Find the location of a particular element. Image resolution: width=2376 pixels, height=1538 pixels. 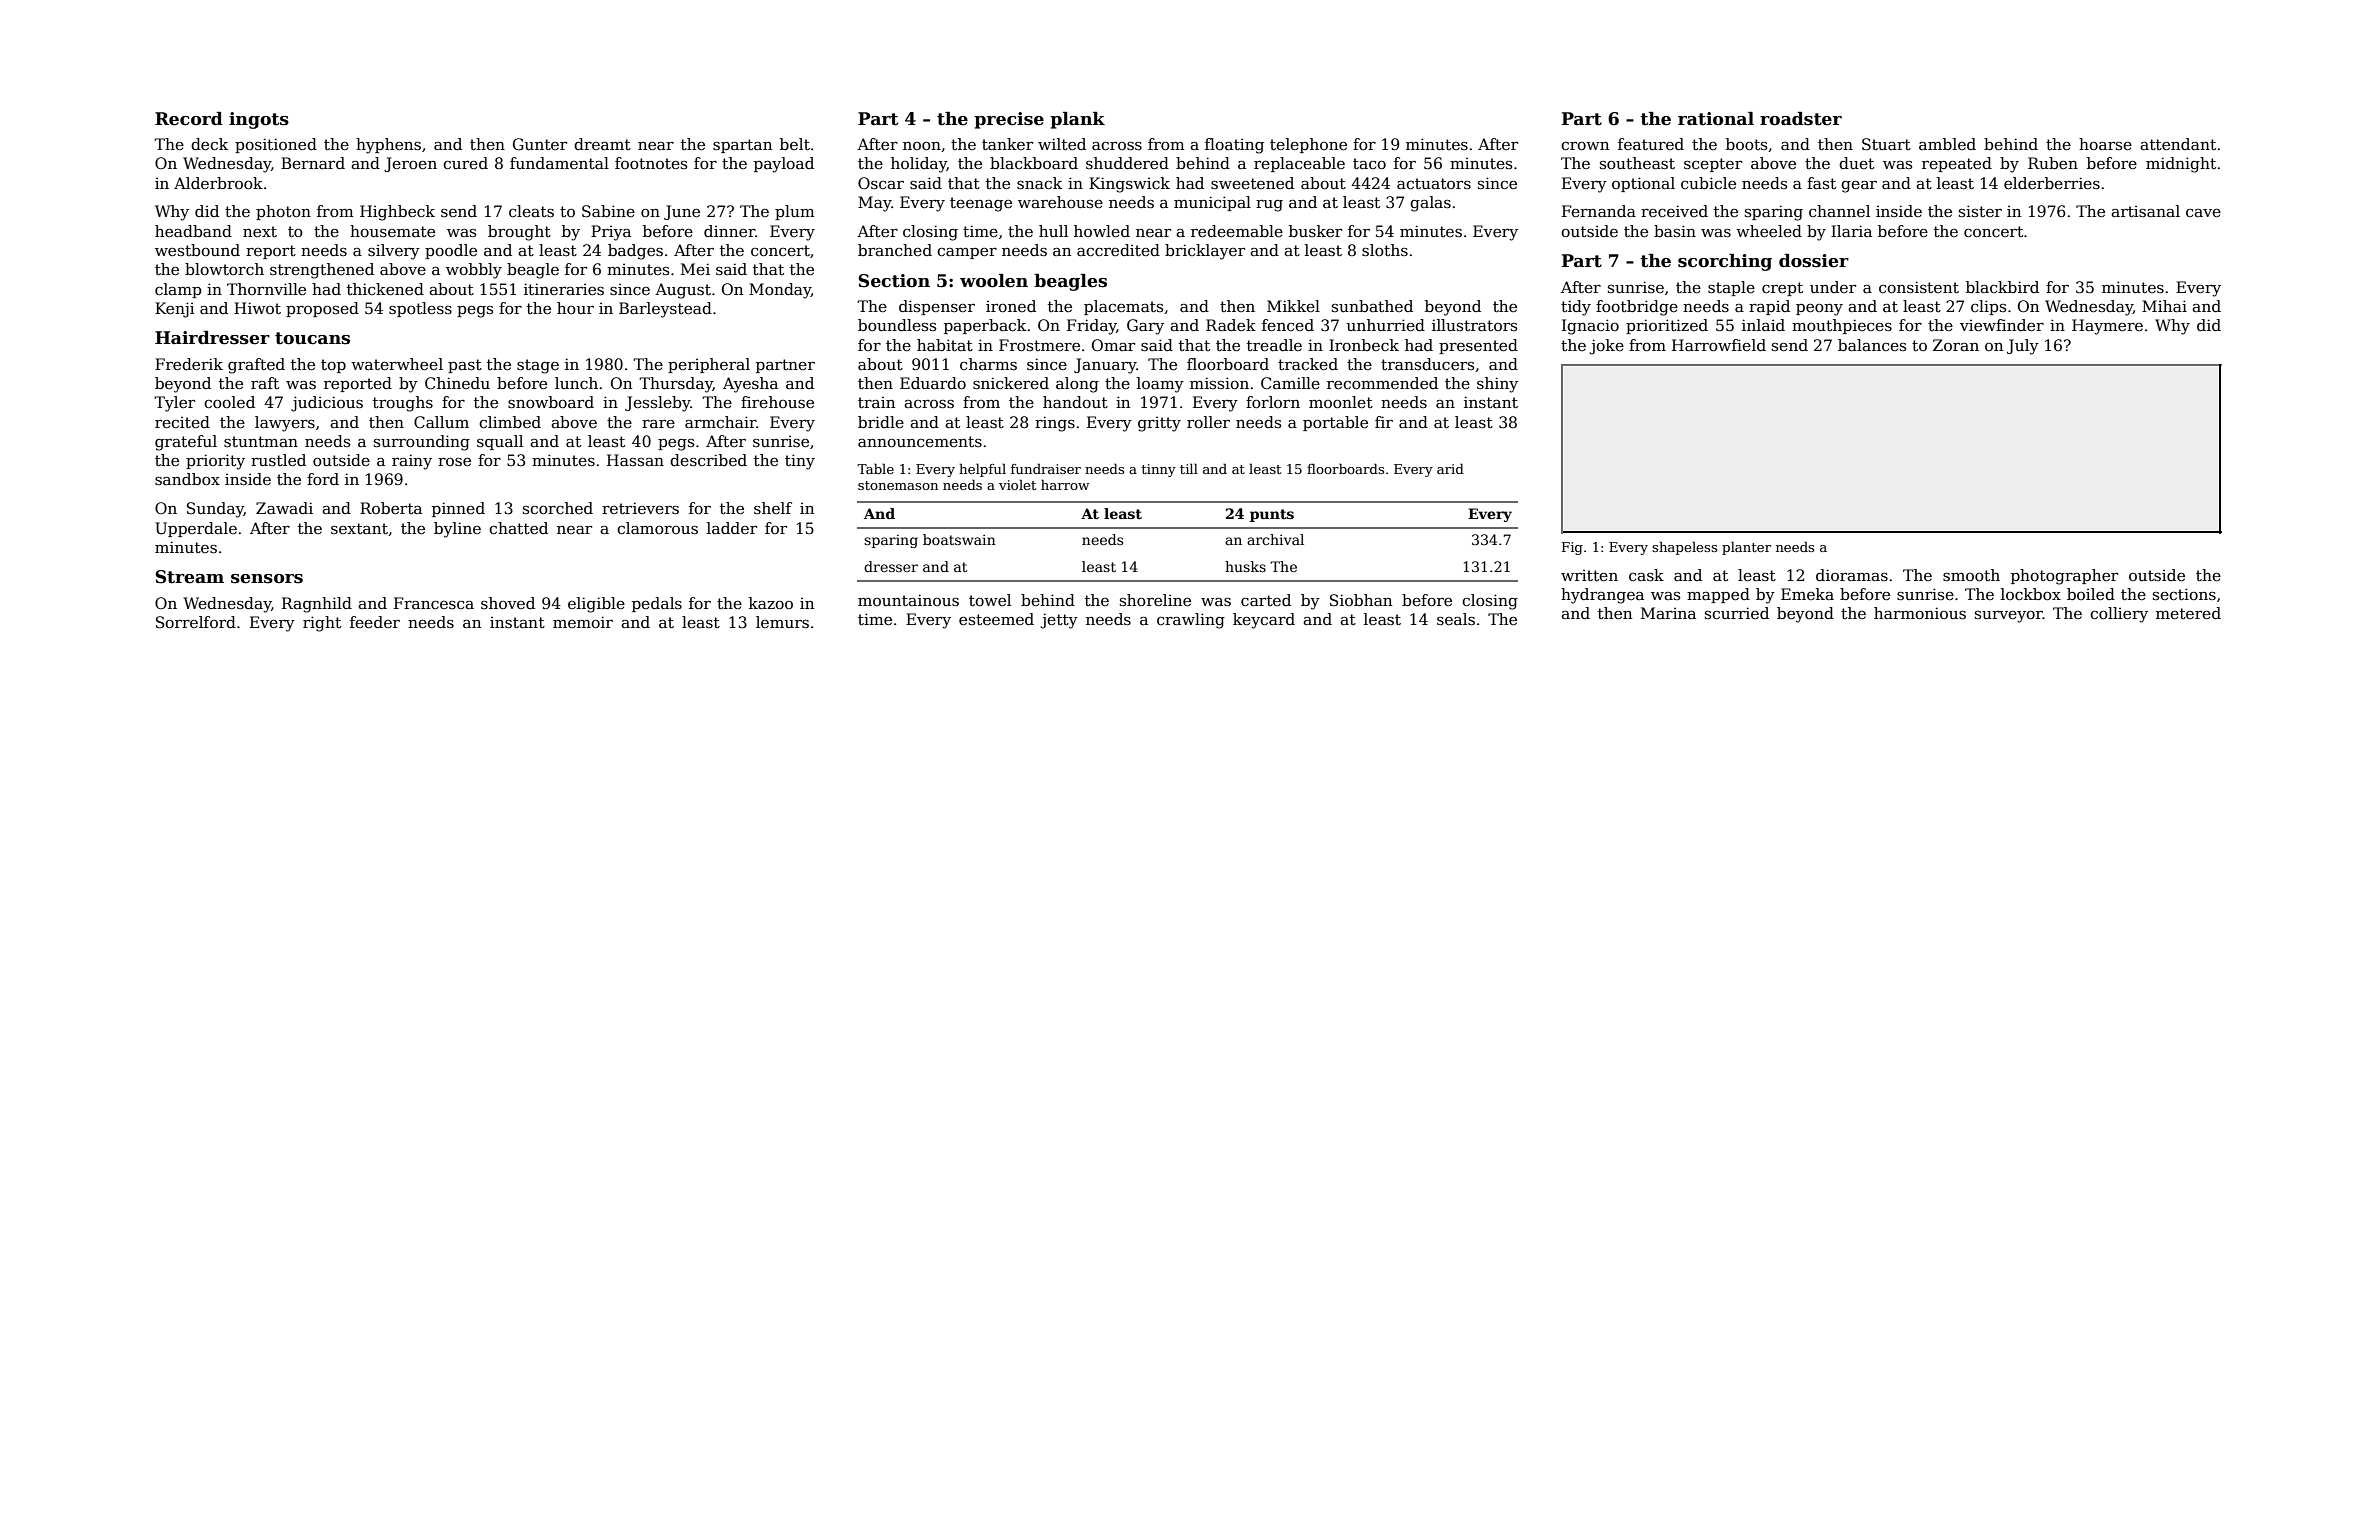

tidy is located at coordinates (1576, 308).
